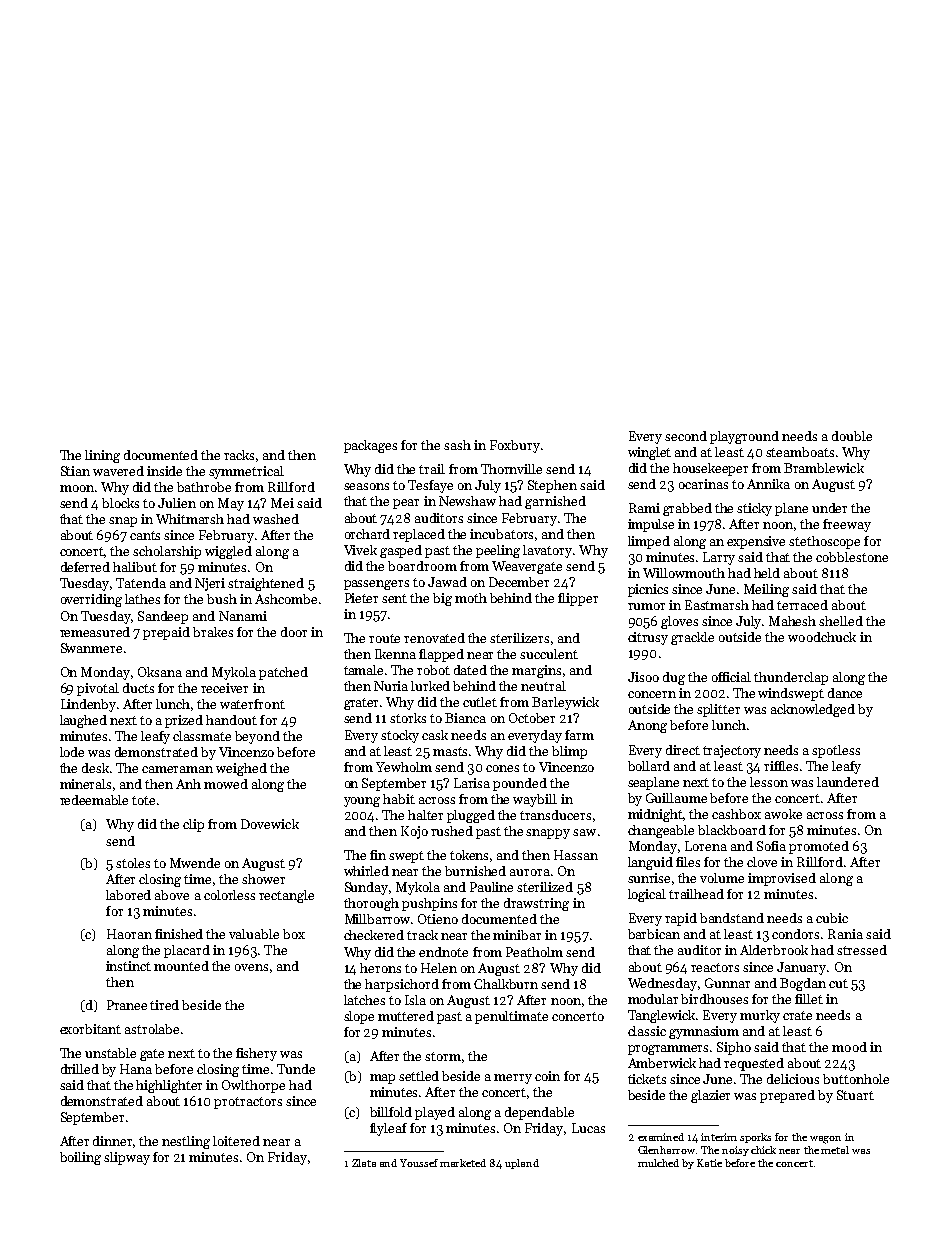 The height and width of the document is (1233, 952). Describe the element at coordinates (400, 736) in the document. I see `stocky` at that location.
